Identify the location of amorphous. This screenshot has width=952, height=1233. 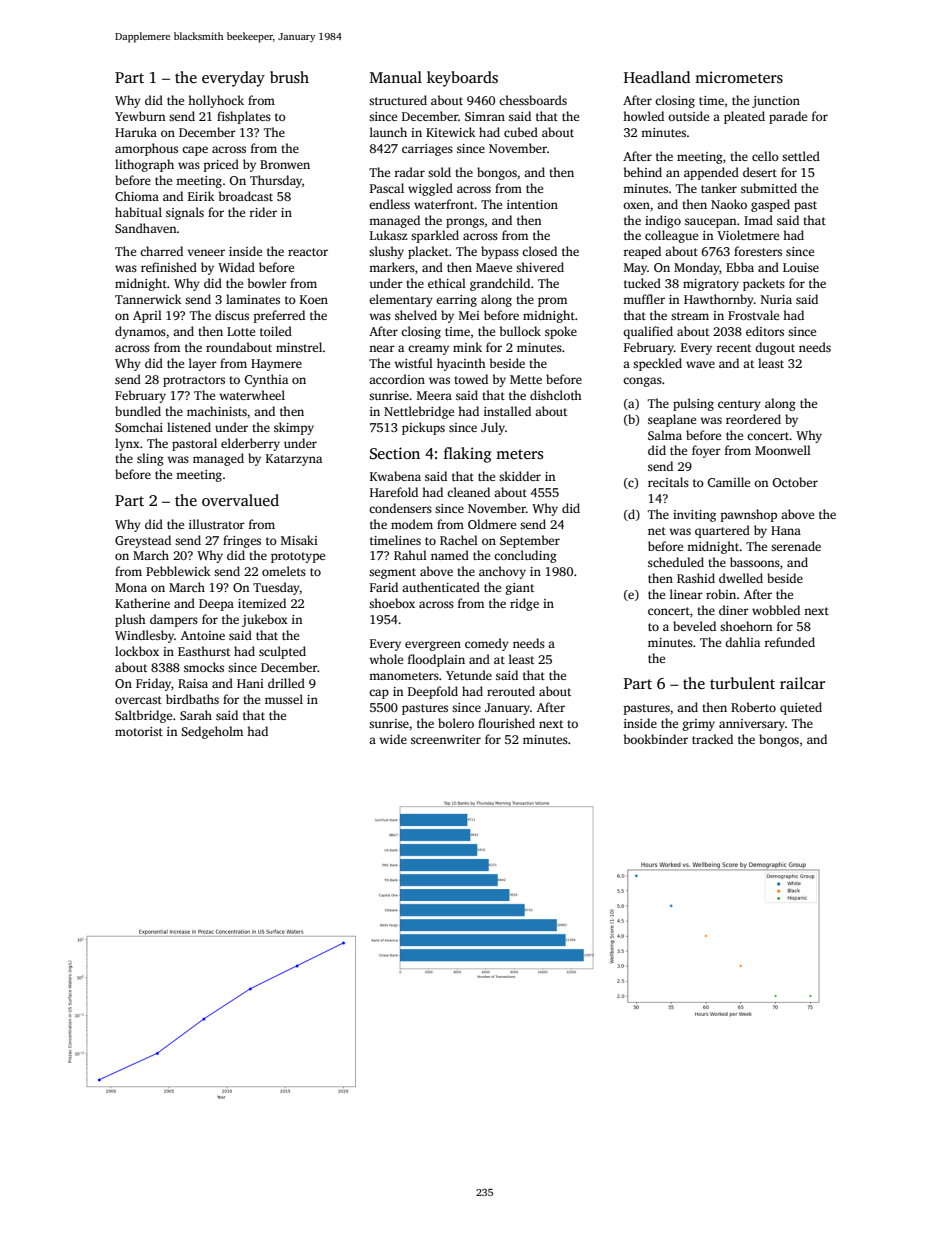
(146, 149).
